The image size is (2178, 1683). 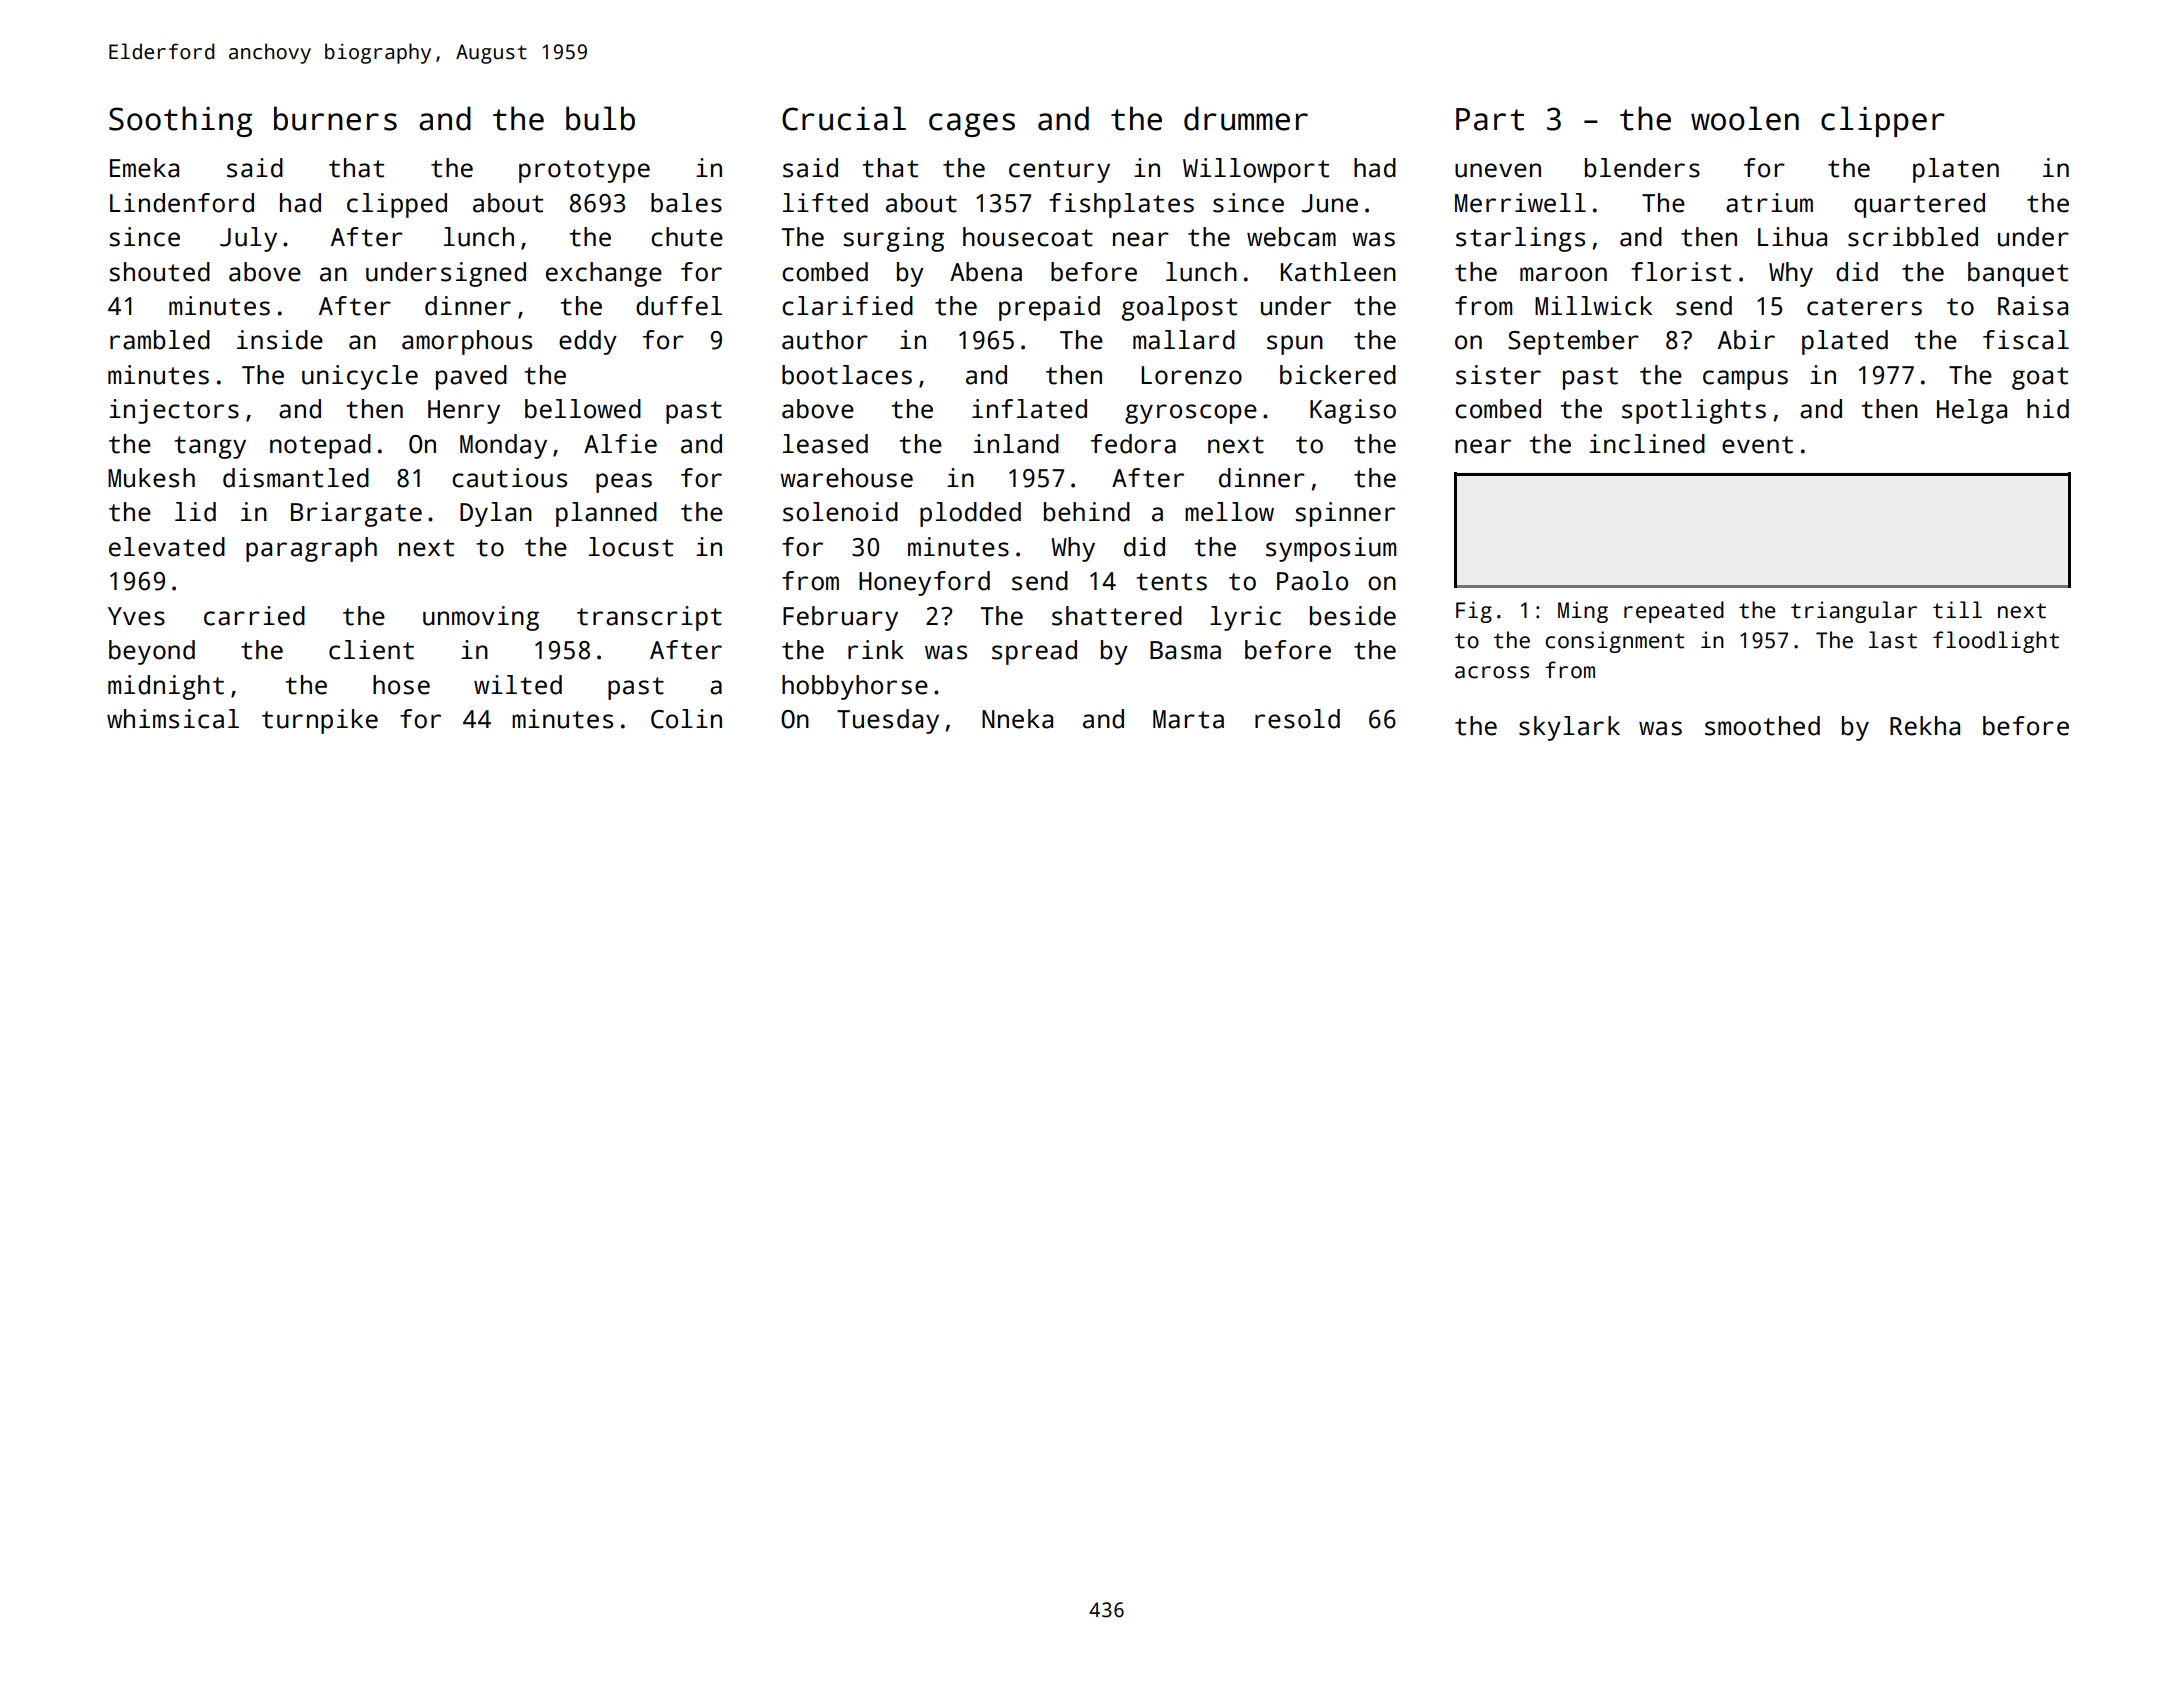 What do you see at coordinates (2040, 378) in the image?
I see `goat` at bounding box center [2040, 378].
